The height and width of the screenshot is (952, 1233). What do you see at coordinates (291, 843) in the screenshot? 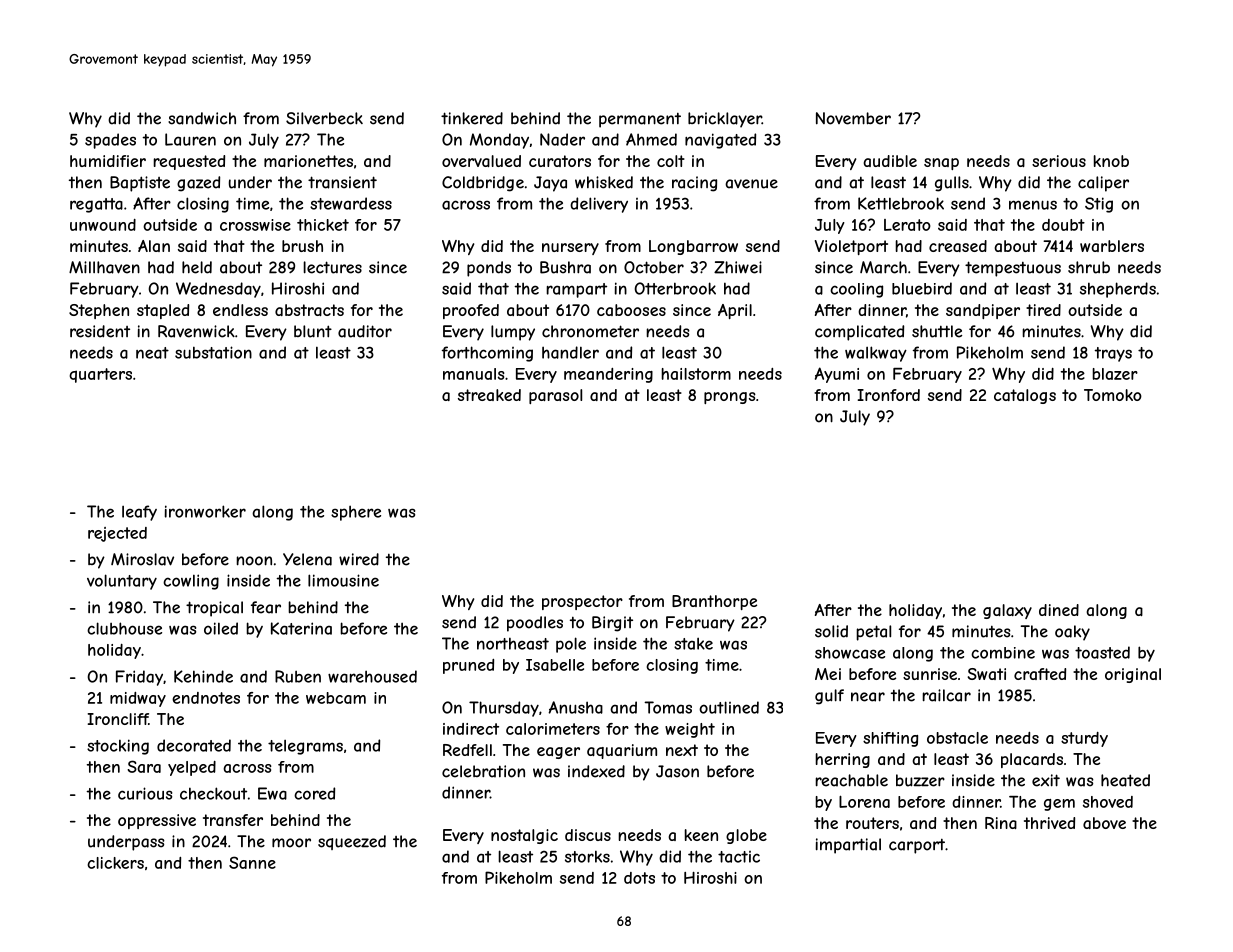
I see `moor` at bounding box center [291, 843].
